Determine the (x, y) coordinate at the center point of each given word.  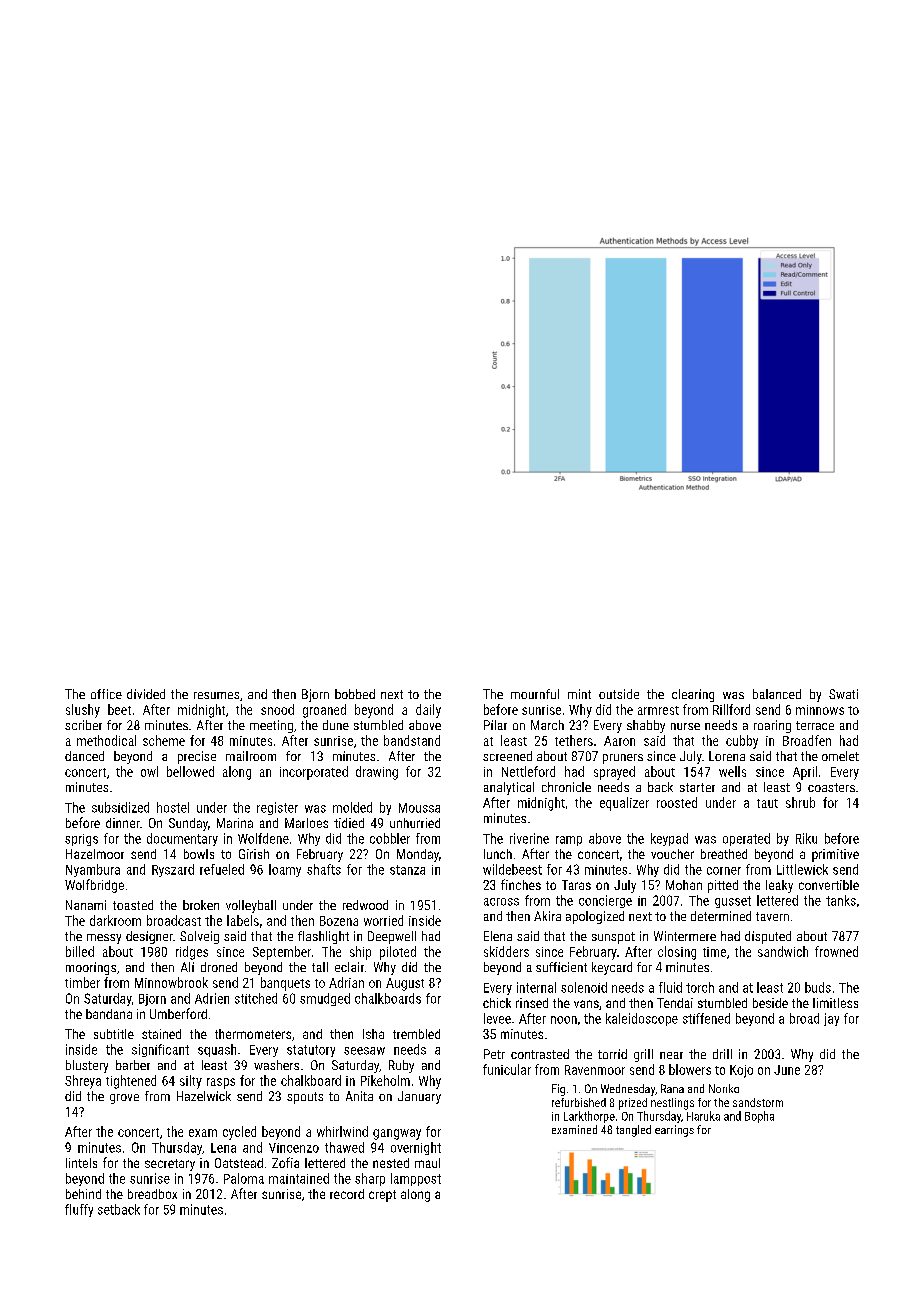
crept (382, 1196)
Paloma (244, 1178)
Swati (843, 694)
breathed (724, 854)
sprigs (81, 840)
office (106, 694)
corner (724, 871)
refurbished (579, 1102)
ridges (192, 953)
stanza (407, 870)
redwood (365, 905)
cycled (239, 1133)
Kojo (741, 1071)
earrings (674, 1131)
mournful (535, 694)
